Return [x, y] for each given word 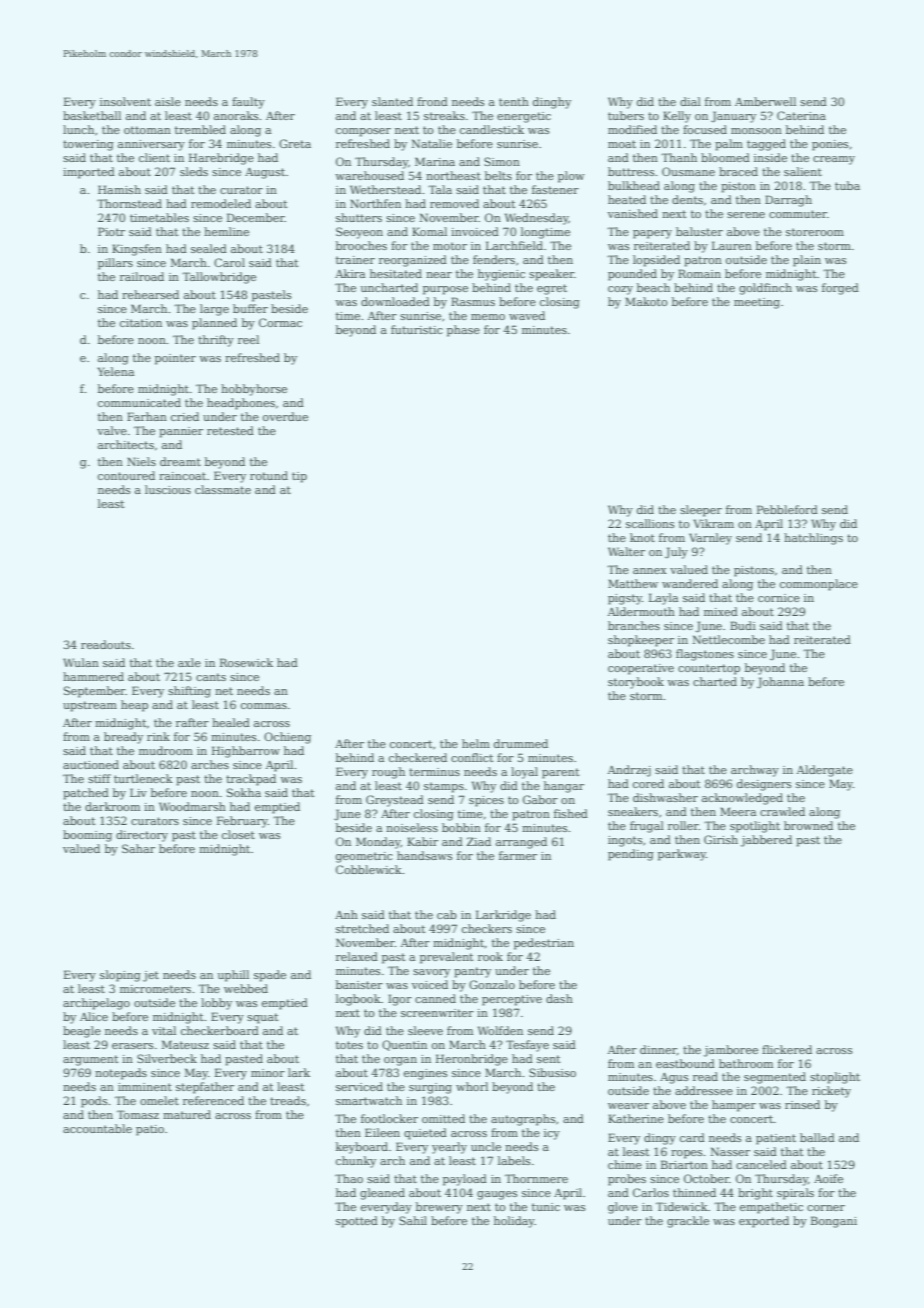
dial [690, 101]
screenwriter [437, 1013]
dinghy [552, 103]
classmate [223, 489]
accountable [97, 1128]
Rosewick [246, 662]
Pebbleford [787, 509]
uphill [233, 976]
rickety [831, 1092]
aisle [168, 101]
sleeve [425, 1030]
